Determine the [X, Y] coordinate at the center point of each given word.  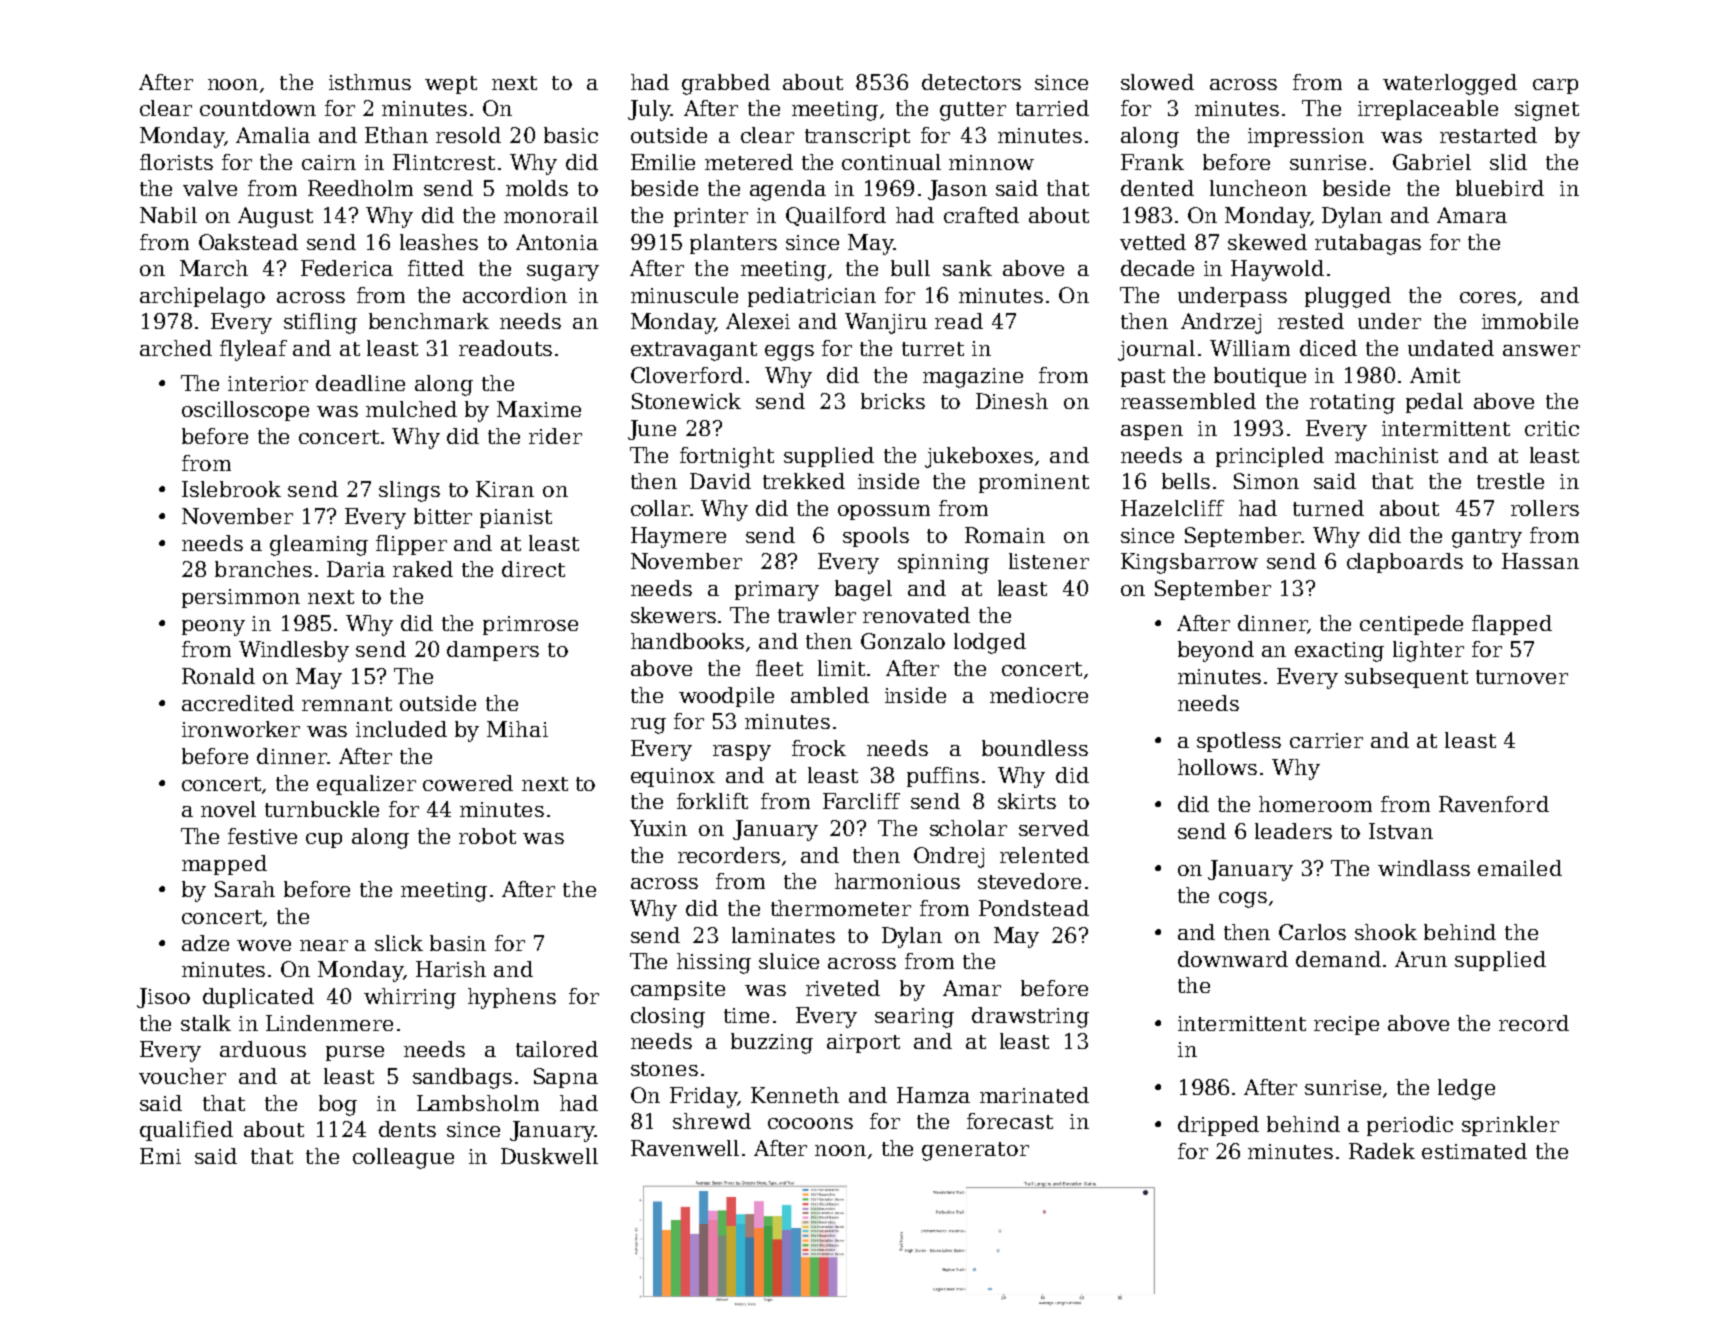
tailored [557, 1049]
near [324, 945]
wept [451, 85]
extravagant [694, 351]
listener [1049, 561]
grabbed [726, 84]
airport [863, 1043]
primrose [530, 625]
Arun [1421, 959]
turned [1328, 508]
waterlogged [1450, 84]
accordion [515, 295]
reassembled [1188, 401]
